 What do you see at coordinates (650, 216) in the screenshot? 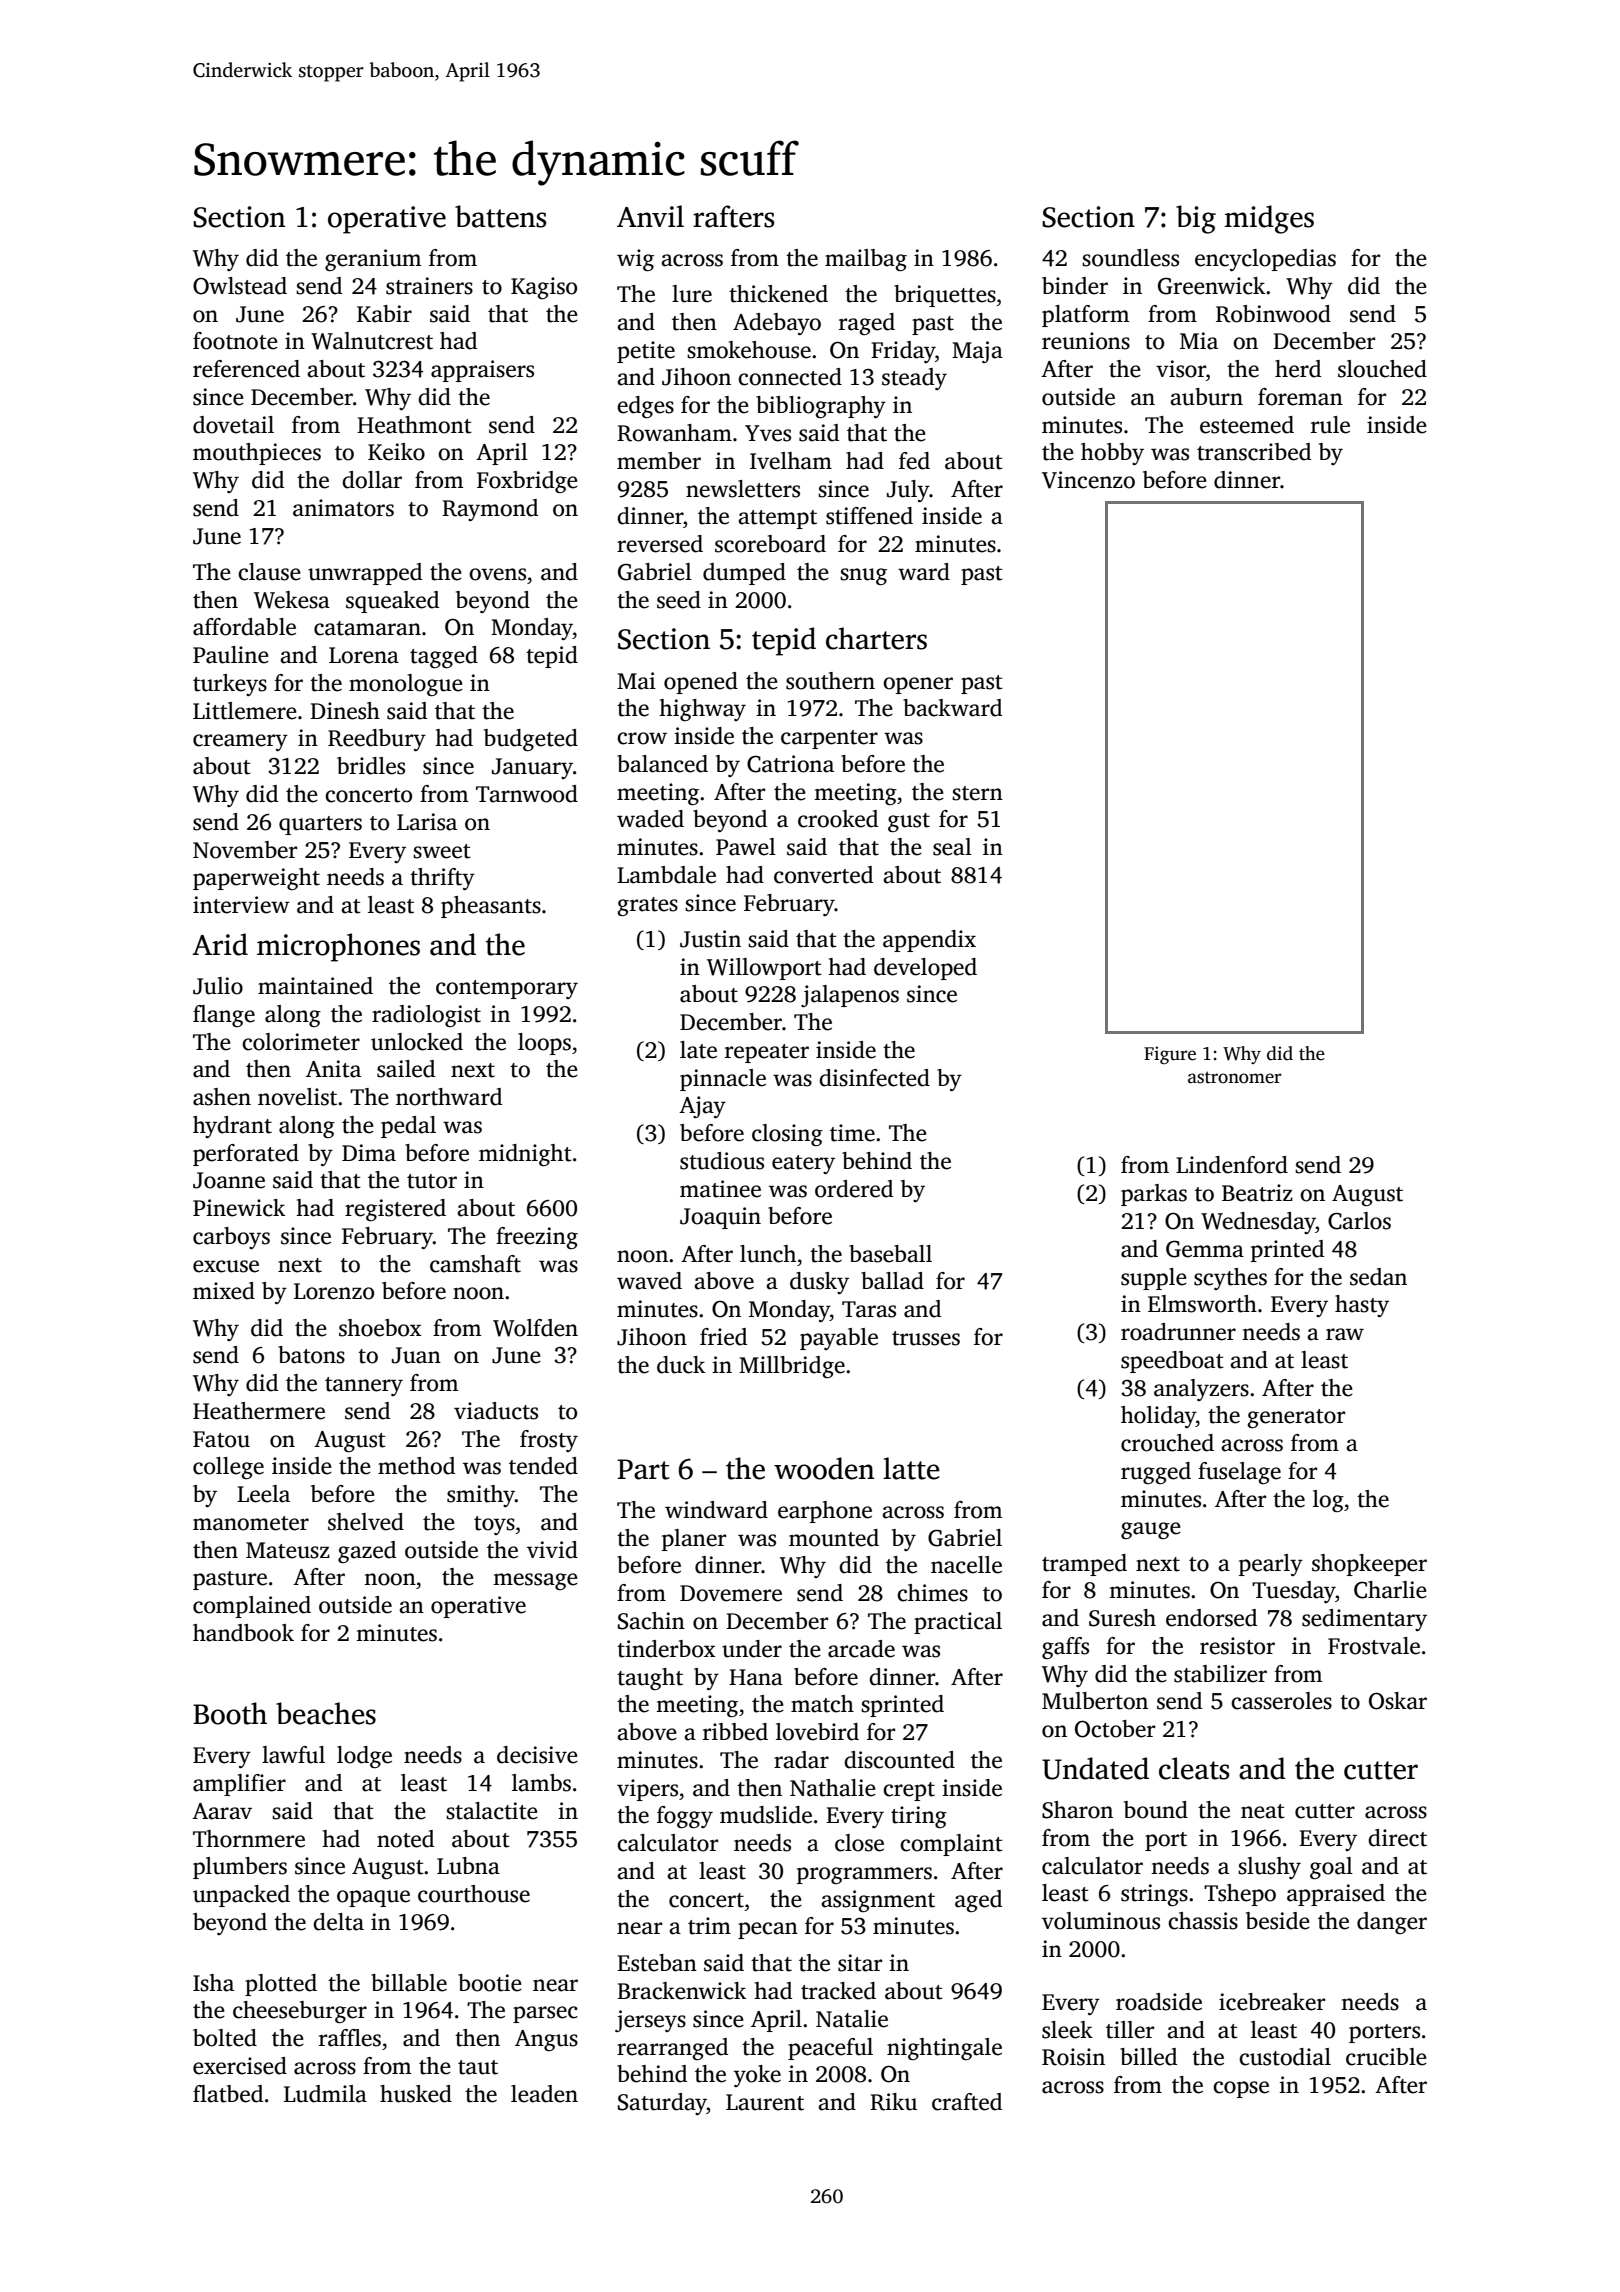
I see `Anvil` at bounding box center [650, 216].
